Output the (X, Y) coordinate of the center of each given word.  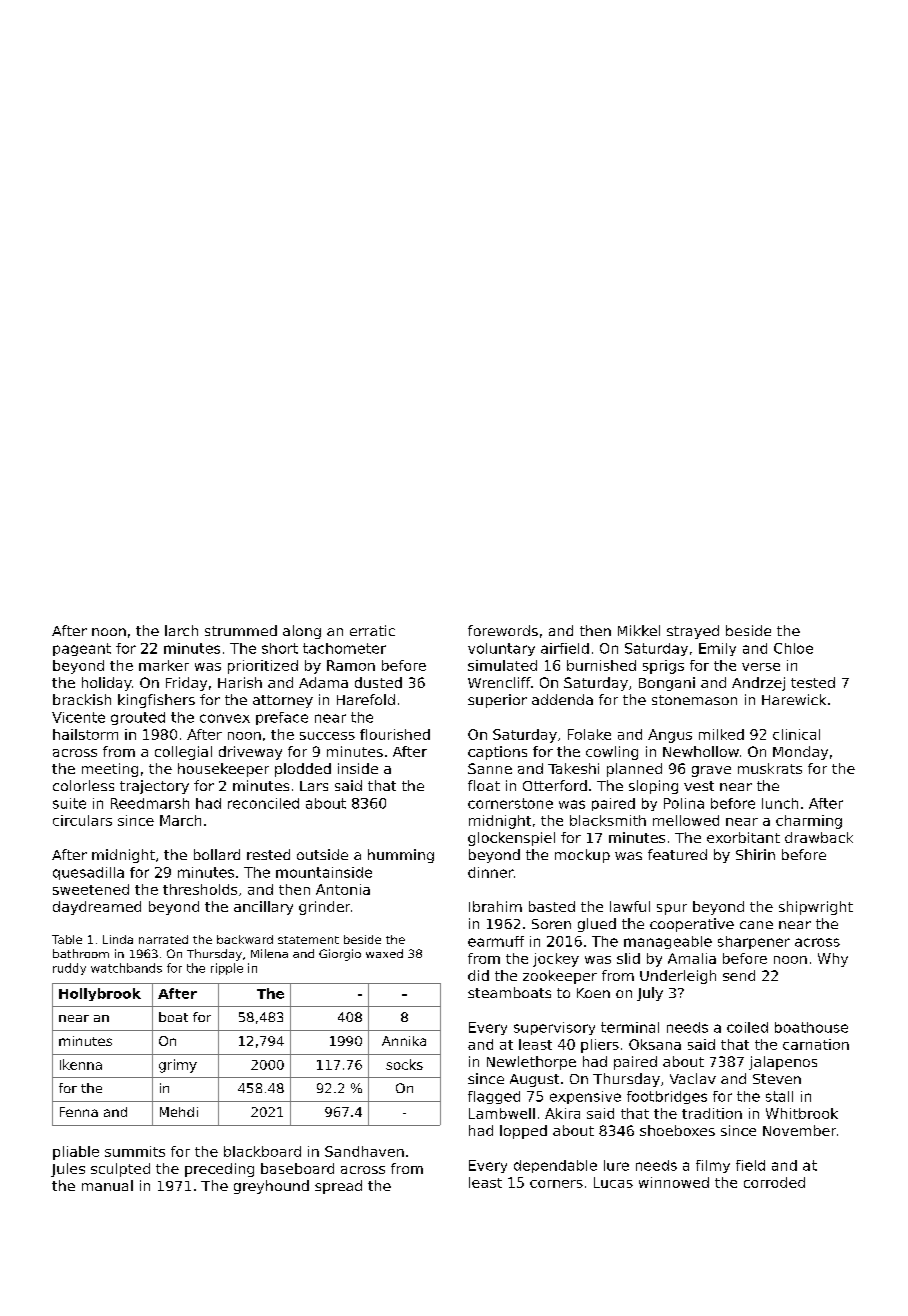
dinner (491, 872)
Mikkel (639, 630)
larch (181, 630)
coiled (747, 1027)
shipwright (816, 908)
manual (107, 1185)
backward (245, 939)
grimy (178, 1066)
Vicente (78, 717)
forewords (503, 630)
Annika (404, 1041)
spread (338, 1187)
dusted (378, 682)
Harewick (794, 699)
